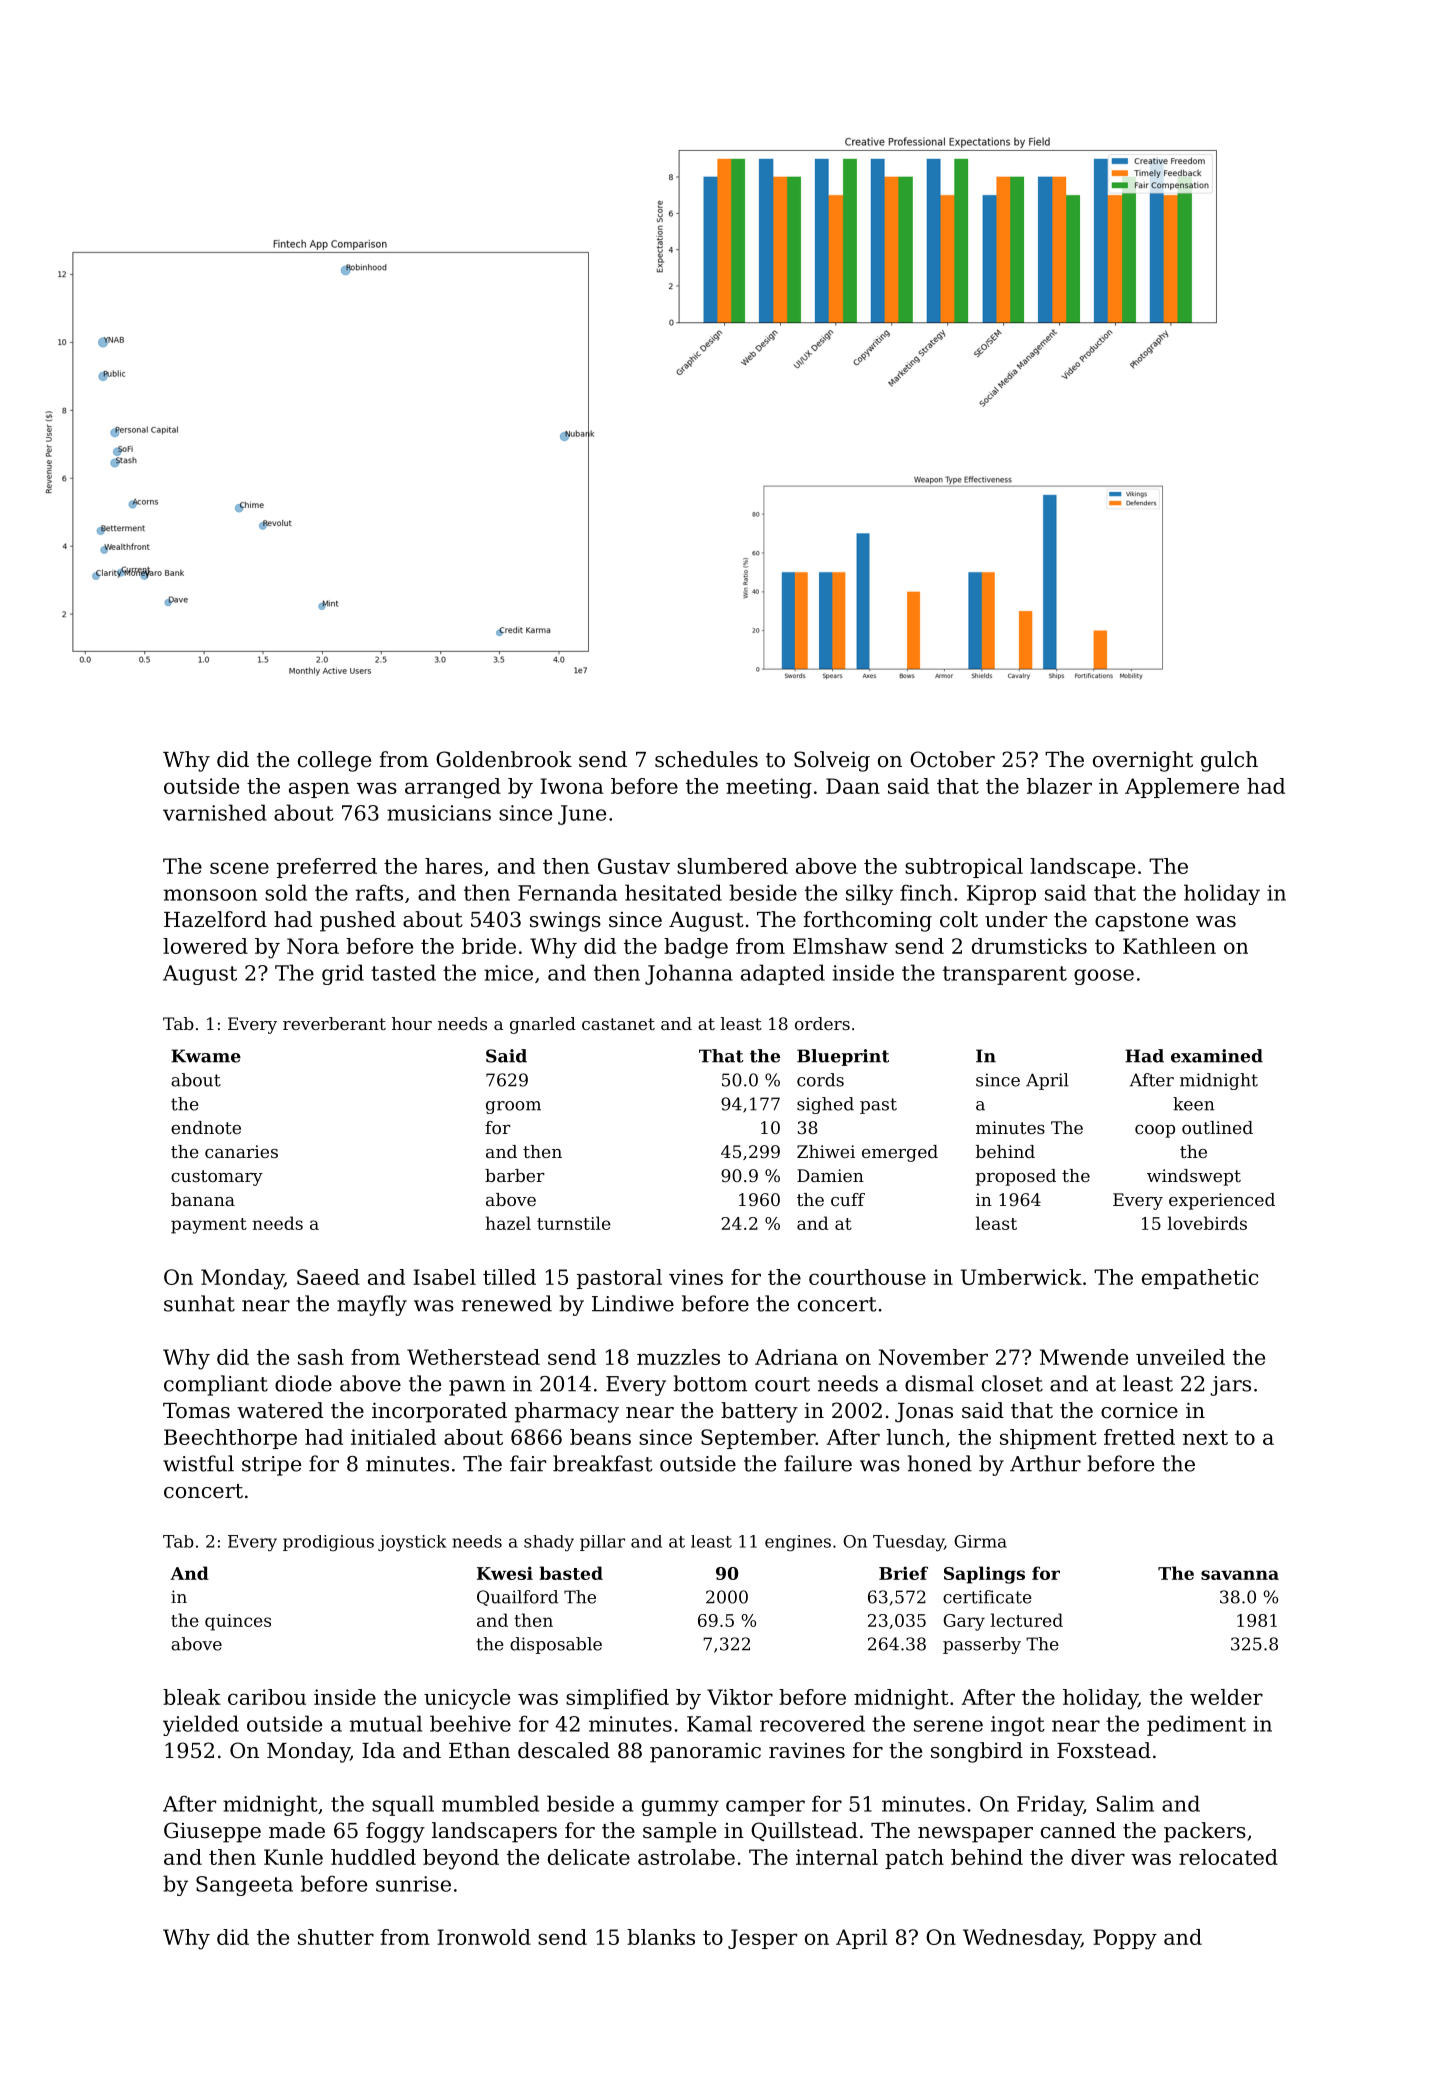 This screenshot has width=1450, height=2100. I want to click on incorporated, so click(439, 1412).
